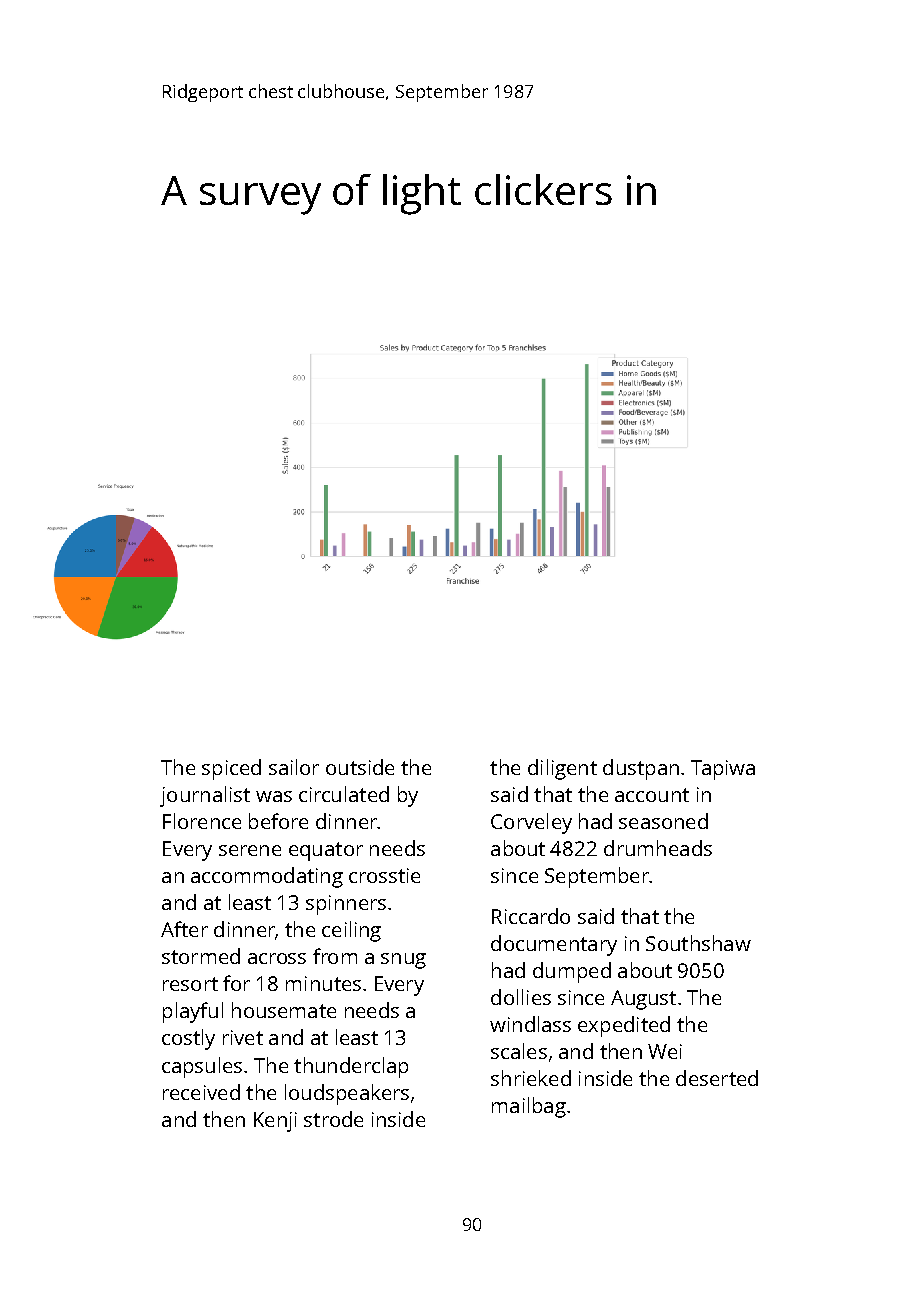  Describe the element at coordinates (403, 961) in the screenshot. I see `snug` at that location.
